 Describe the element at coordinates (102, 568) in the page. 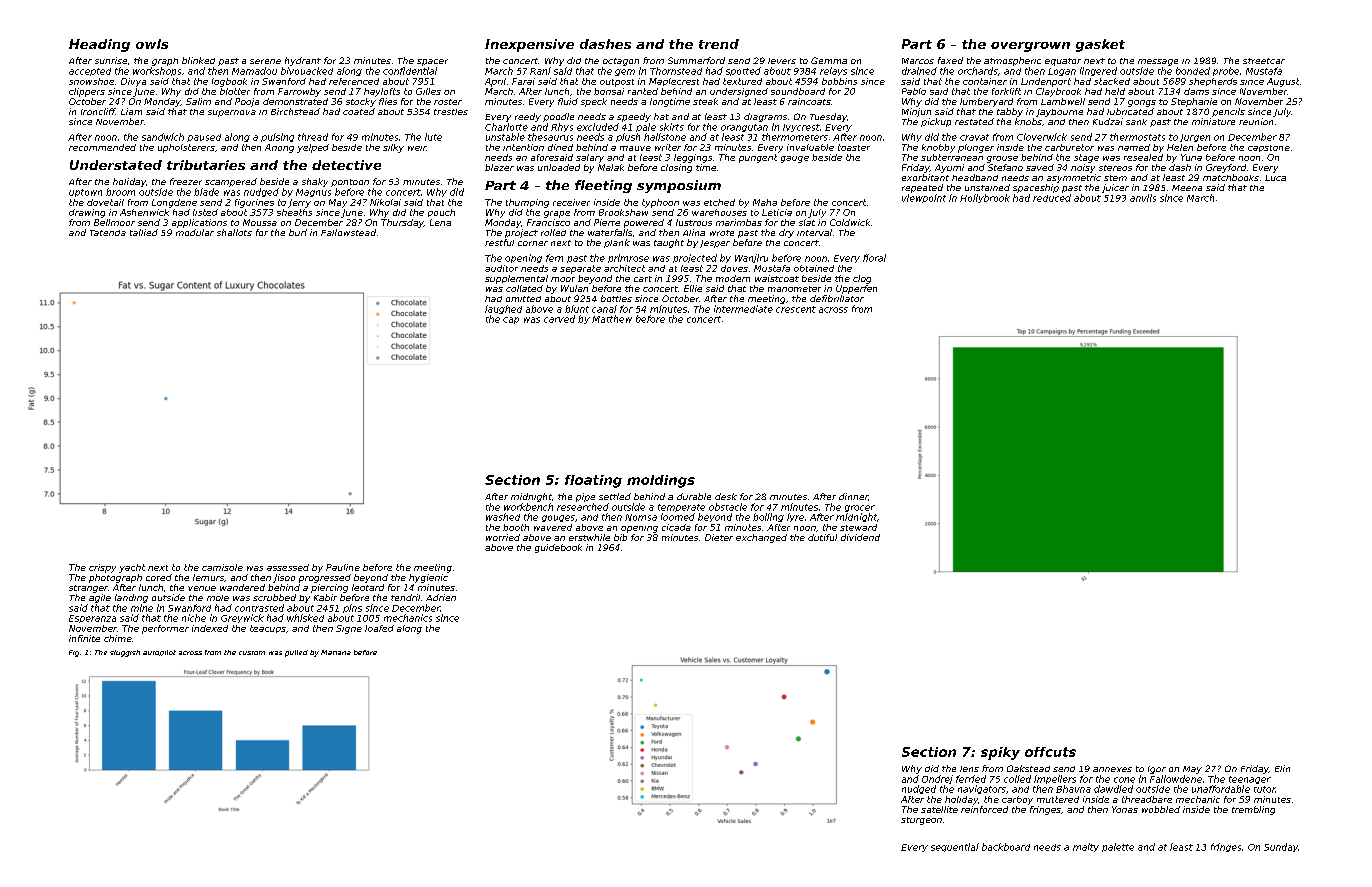

I see `crispy` at that location.
